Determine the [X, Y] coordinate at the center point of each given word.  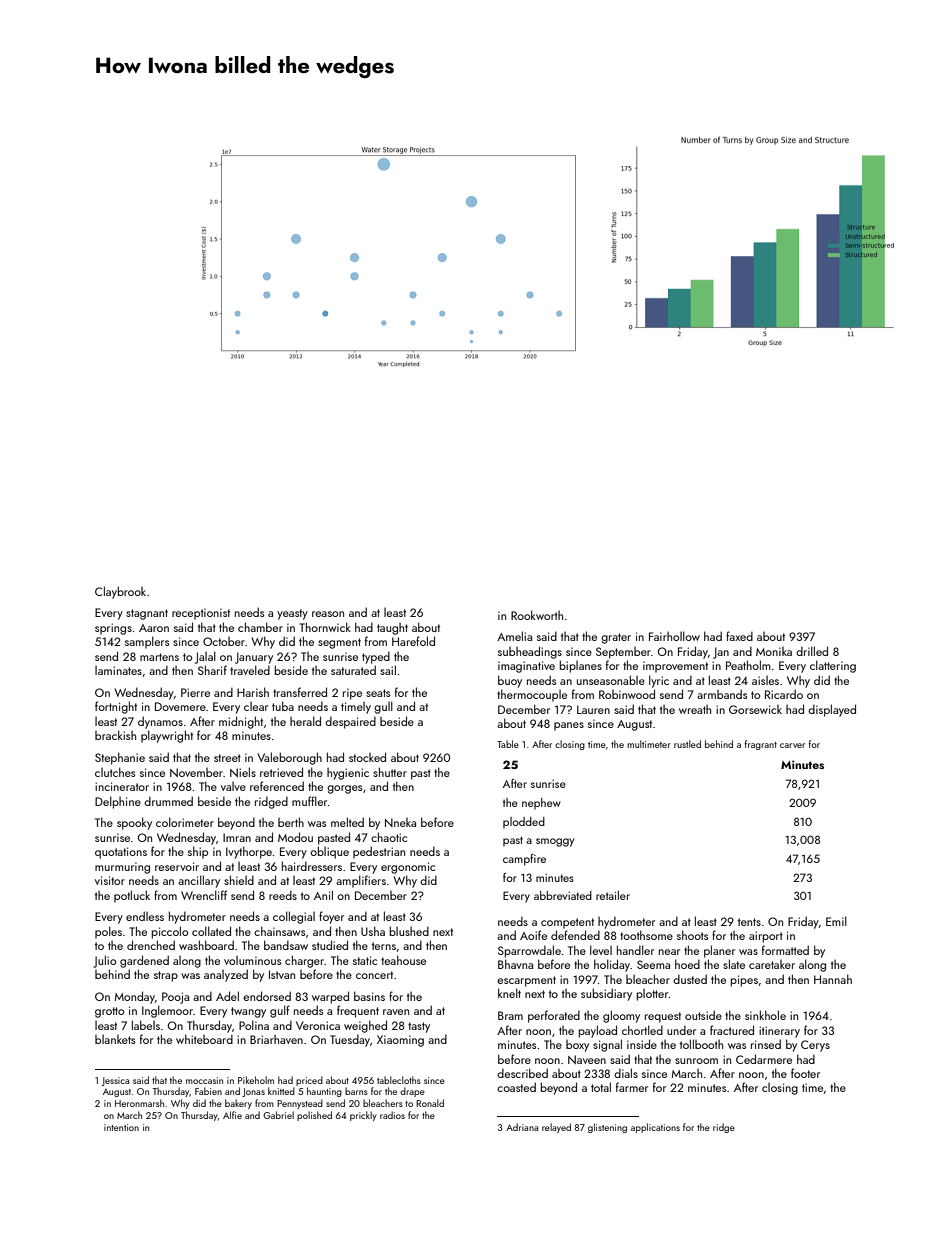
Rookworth [537, 615]
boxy [577, 1046]
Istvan [282, 974]
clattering [833, 666]
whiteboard [204, 1039]
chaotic [389, 837]
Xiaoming [400, 1041]
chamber [260, 627]
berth [291, 822]
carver [792, 745]
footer [805, 1073]
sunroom [696, 1061]
